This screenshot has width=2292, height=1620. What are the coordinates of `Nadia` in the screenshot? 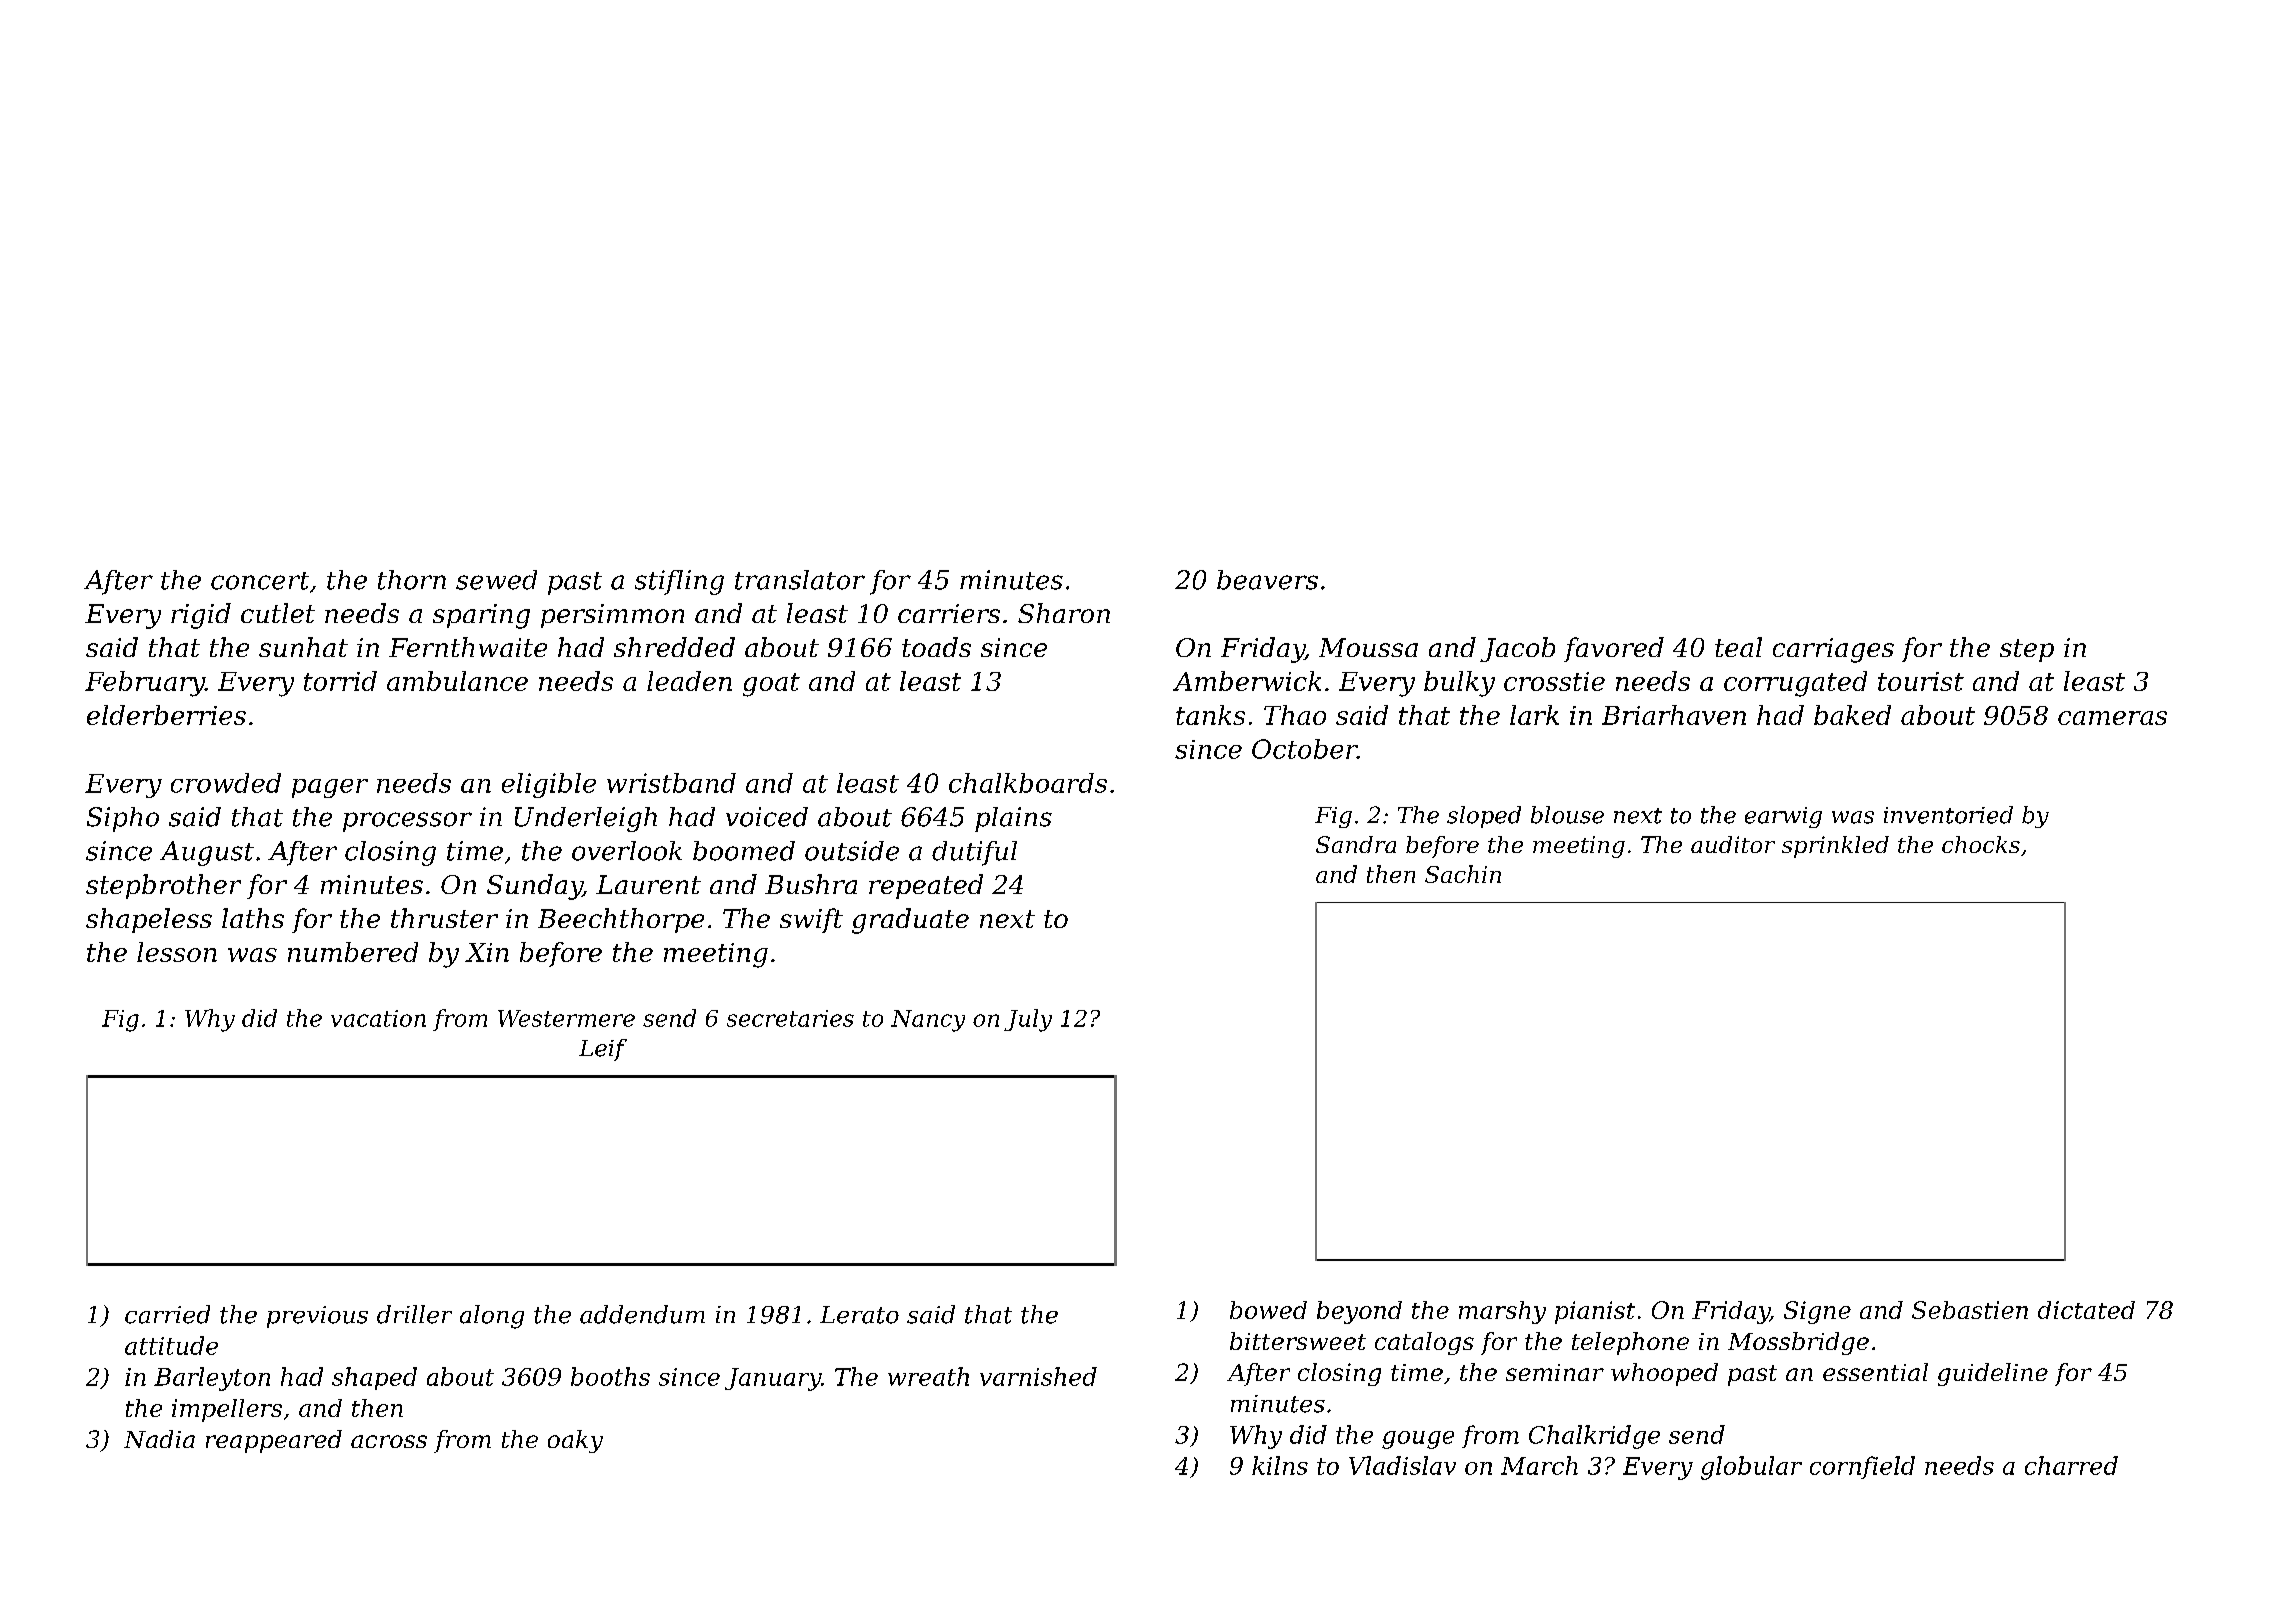 It's located at (159, 1439).
